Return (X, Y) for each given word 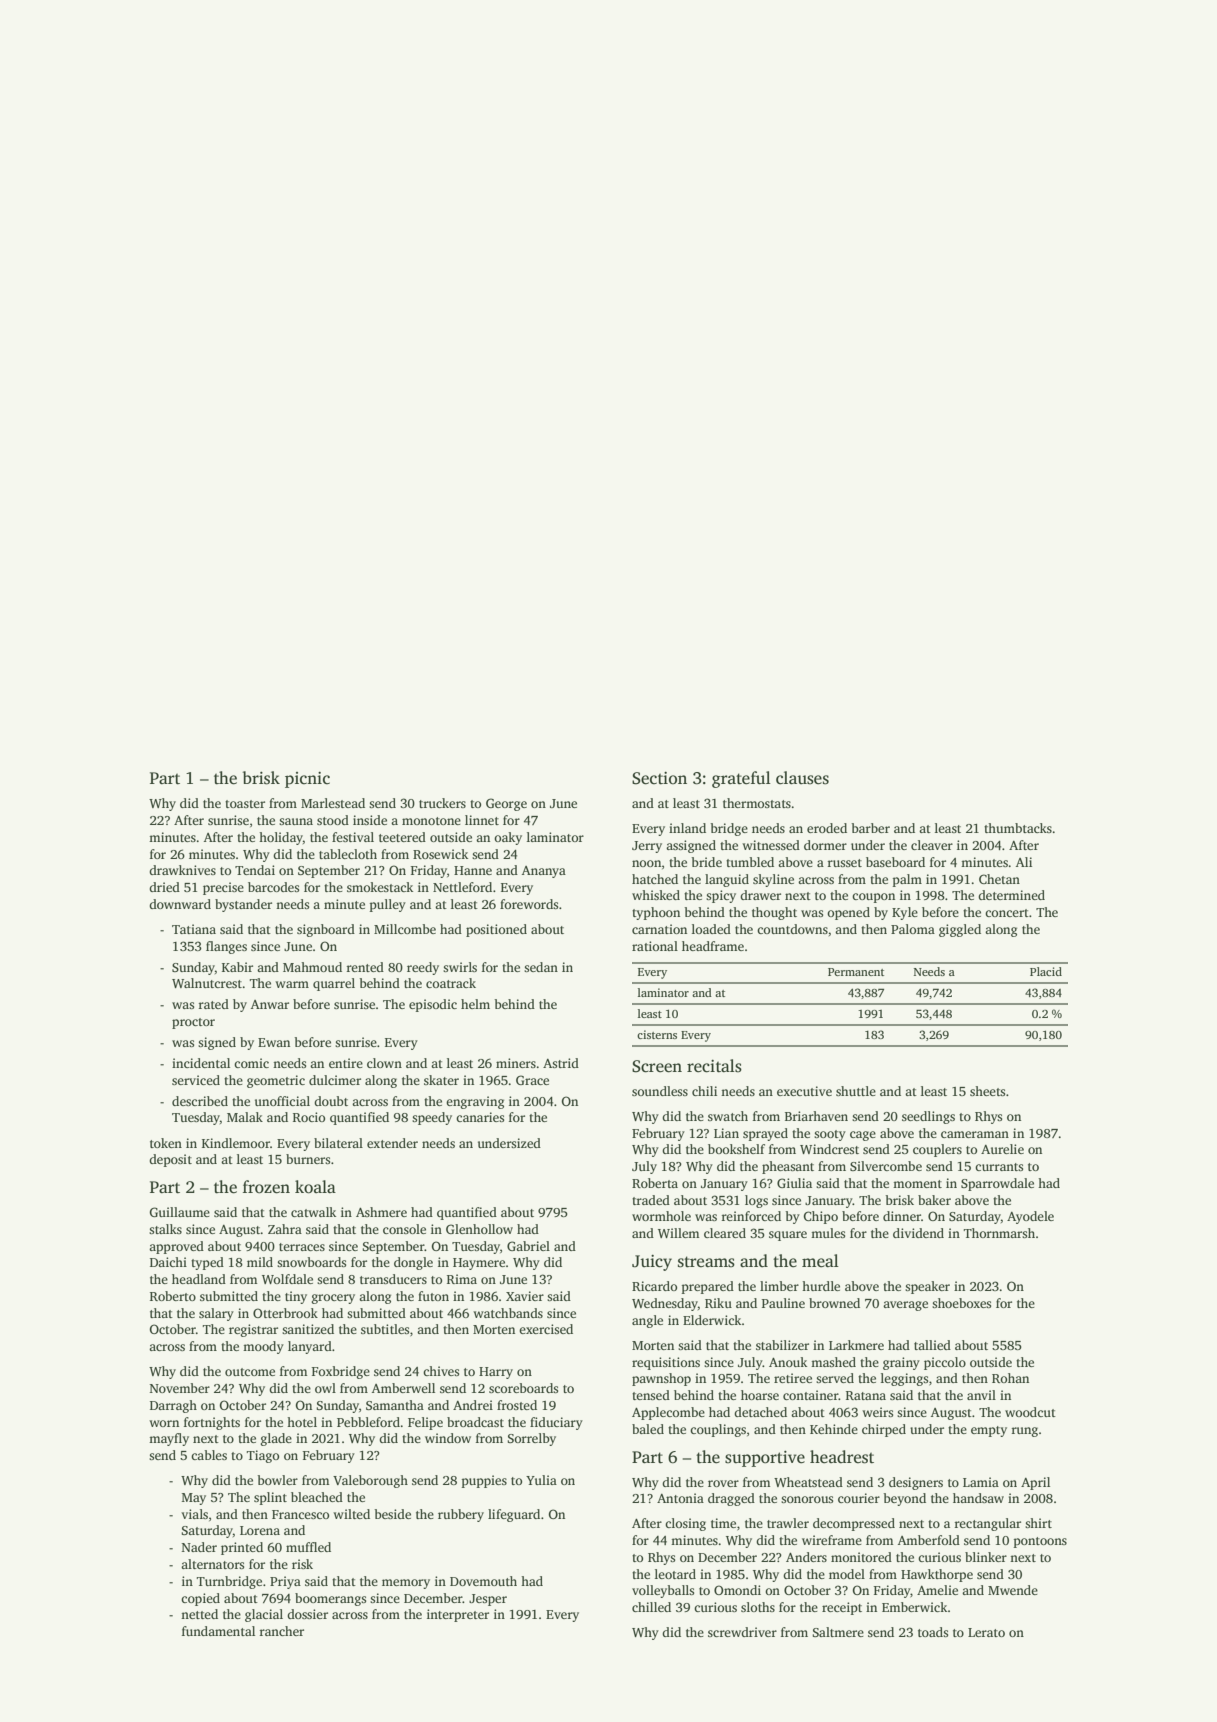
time (723, 1523)
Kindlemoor (236, 1143)
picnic (307, 780)
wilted (351, 1514)
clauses (802, 778)
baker (934, 1200)
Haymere (479, 1264)
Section (659, 778)
